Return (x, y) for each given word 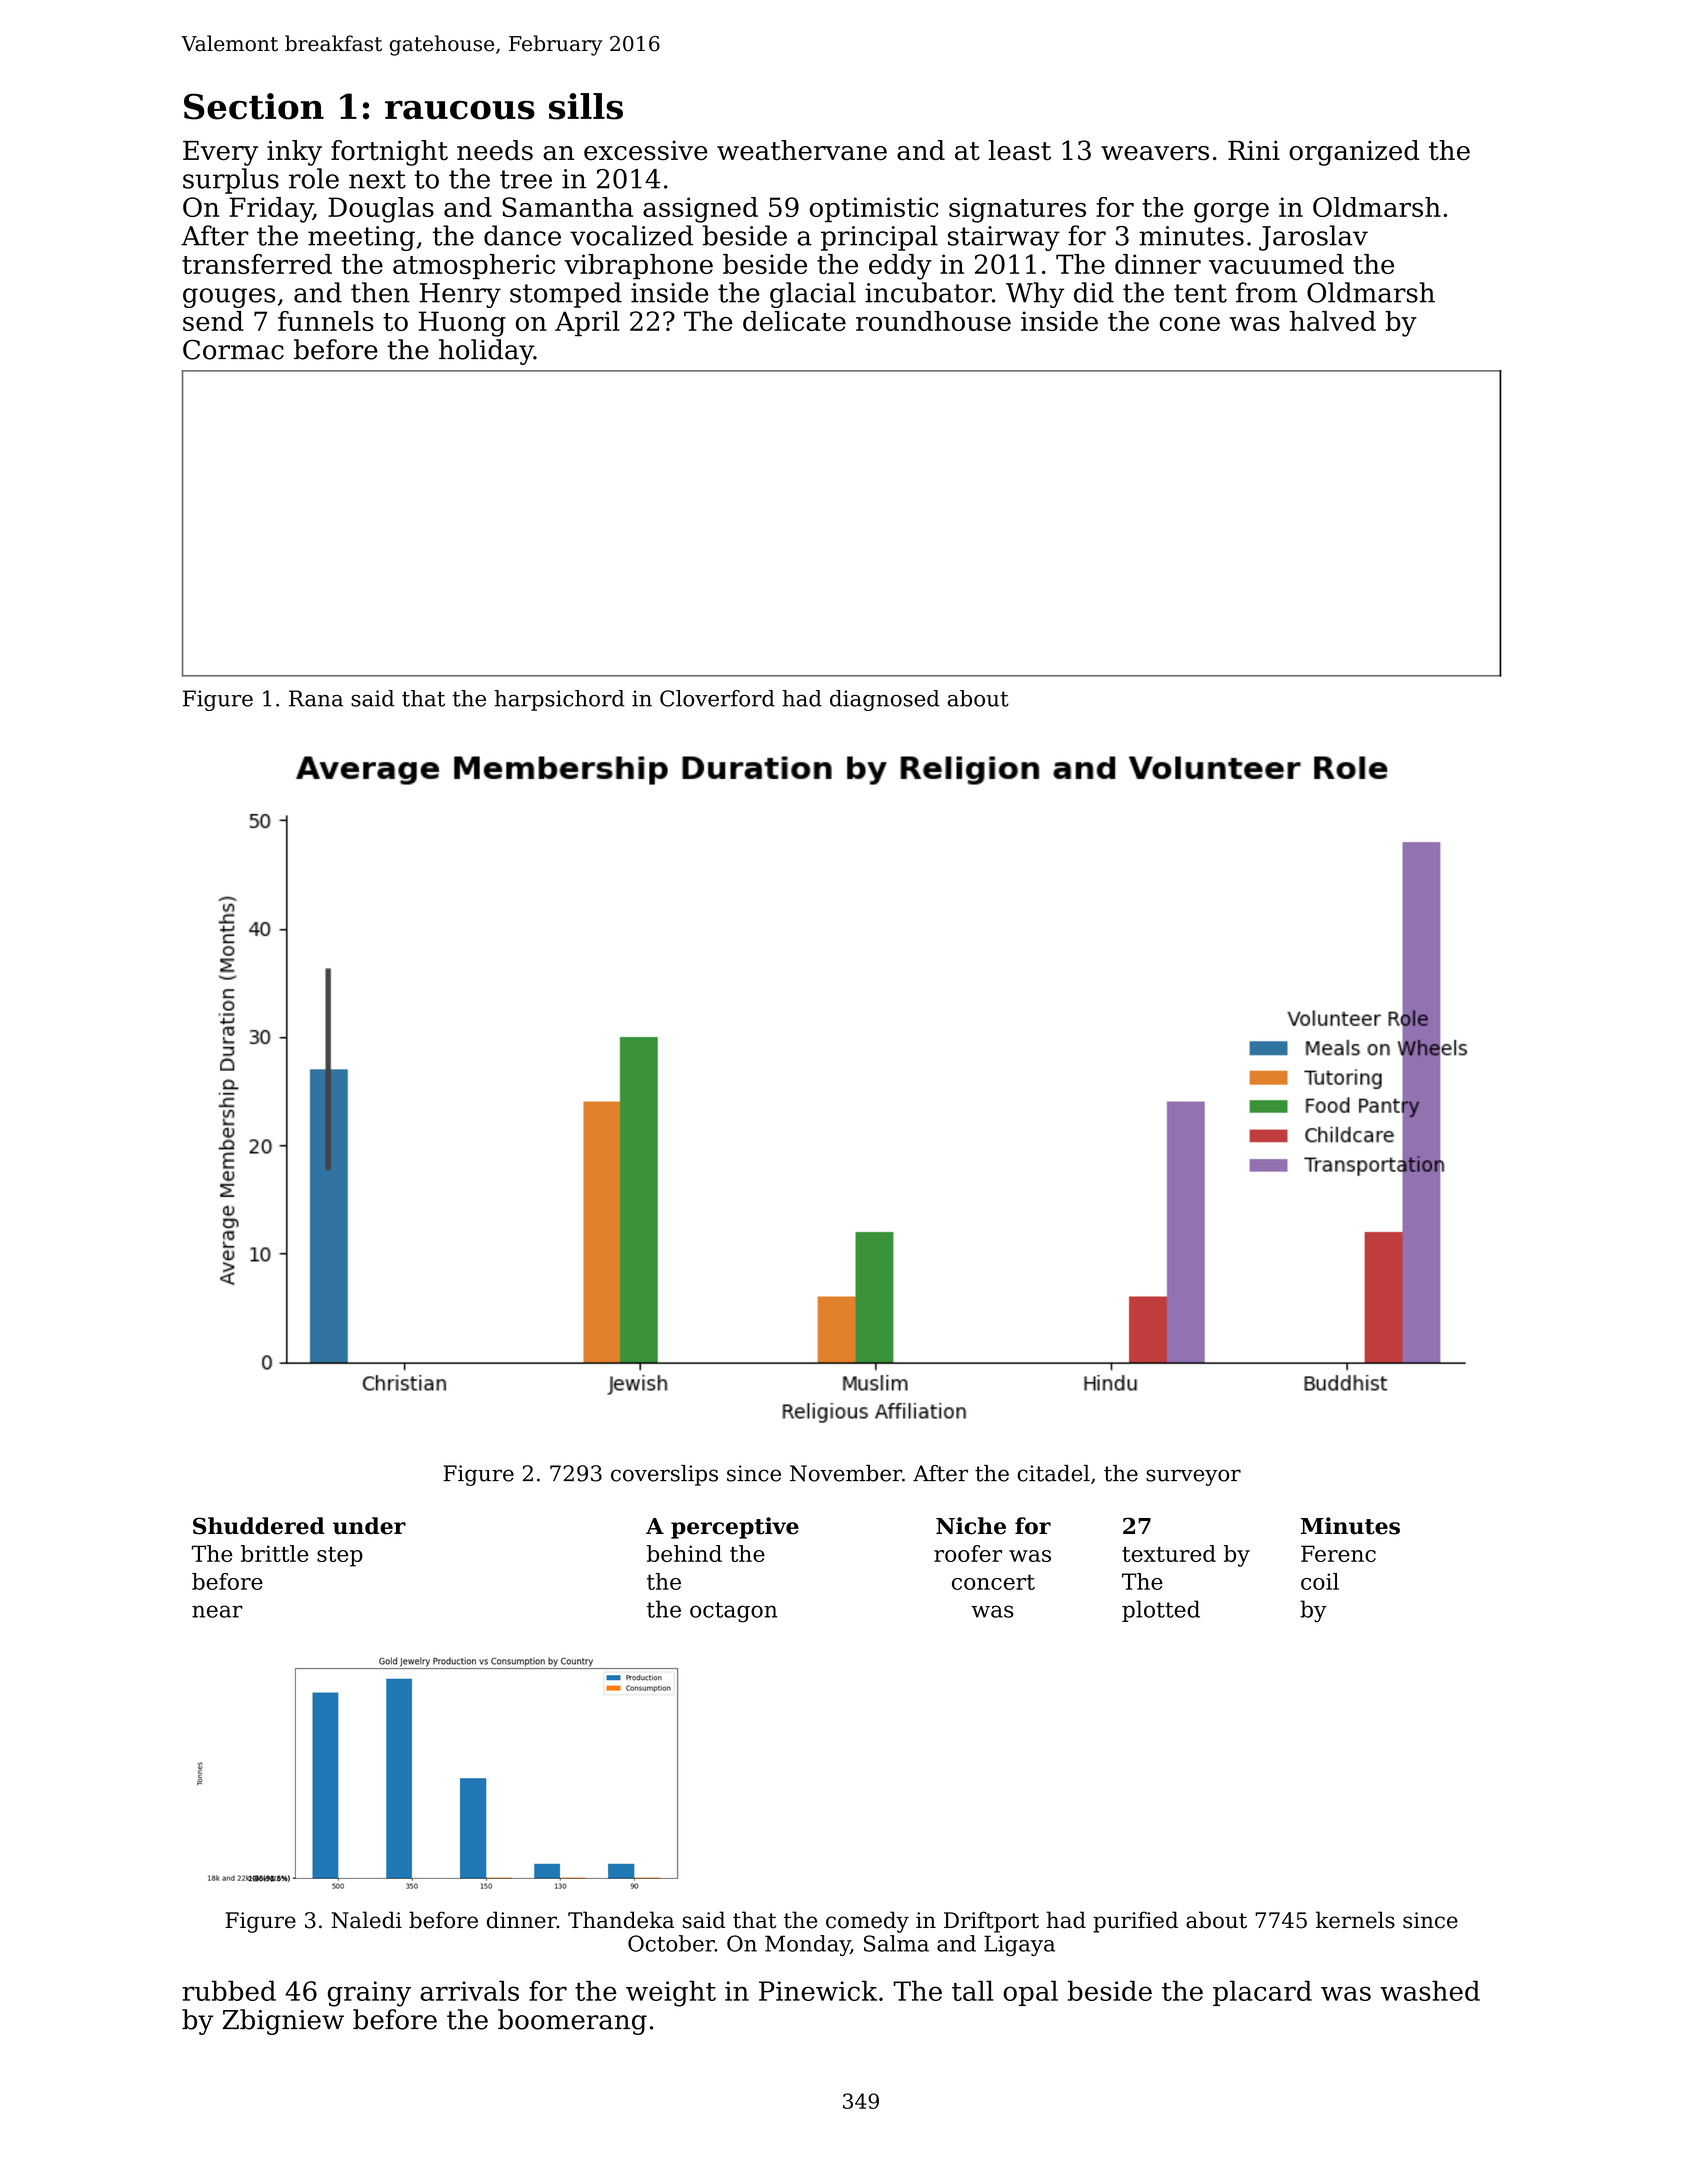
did (1094, 292)
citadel (1053, 1473)
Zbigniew (283, 2022)
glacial (813, 295)
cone (1190, 324)
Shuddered (259, 1526)
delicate (794, 321)
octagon (733, 1612)
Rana (316, 698)
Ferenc (1338, 1553)
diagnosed (885, 700)
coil (1320, 1581)
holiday (486, 352)
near (217, 1611)
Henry (460, 295)
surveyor (1193, 1477)
